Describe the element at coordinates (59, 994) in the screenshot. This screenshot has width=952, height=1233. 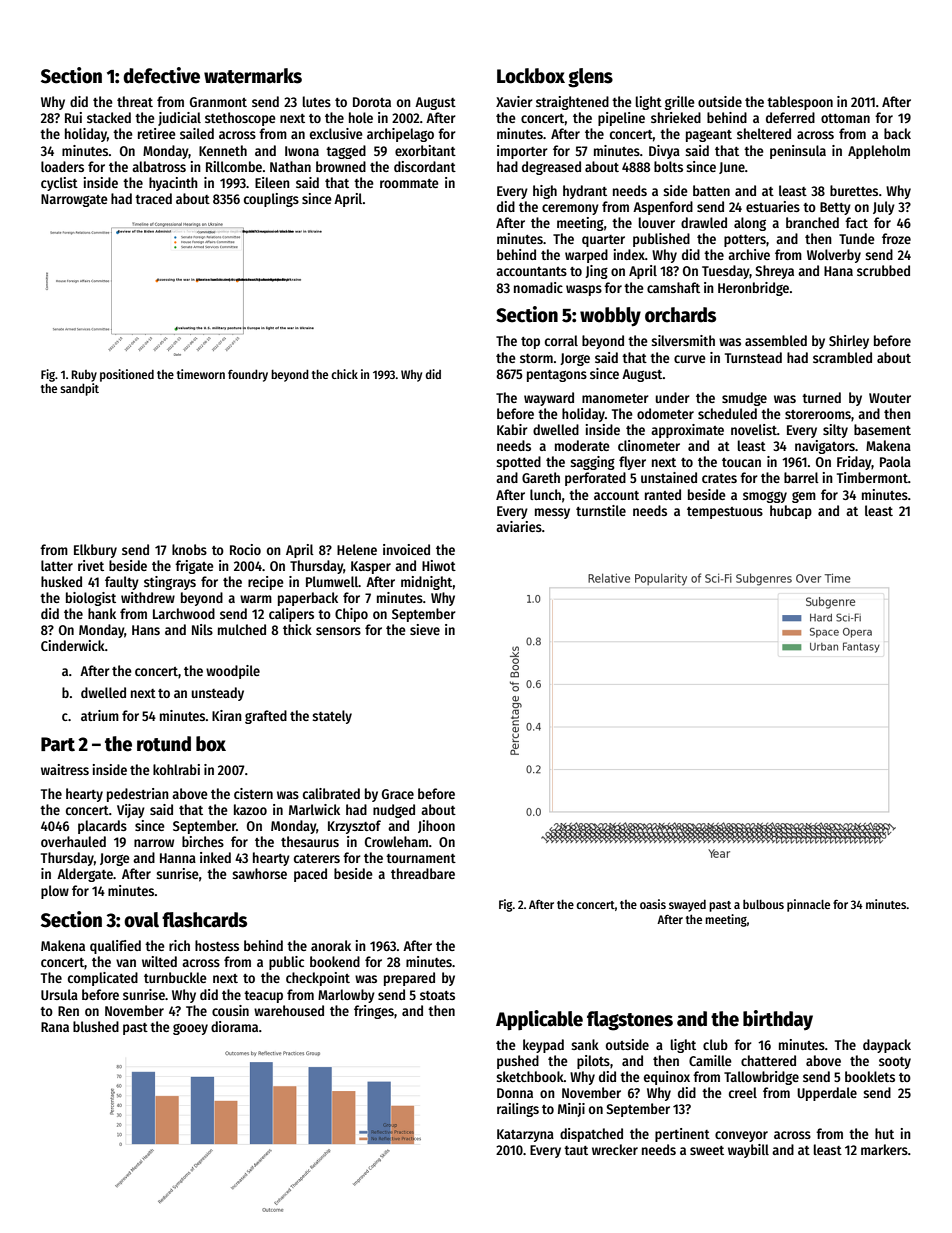
I see `Ursula` at that location.
